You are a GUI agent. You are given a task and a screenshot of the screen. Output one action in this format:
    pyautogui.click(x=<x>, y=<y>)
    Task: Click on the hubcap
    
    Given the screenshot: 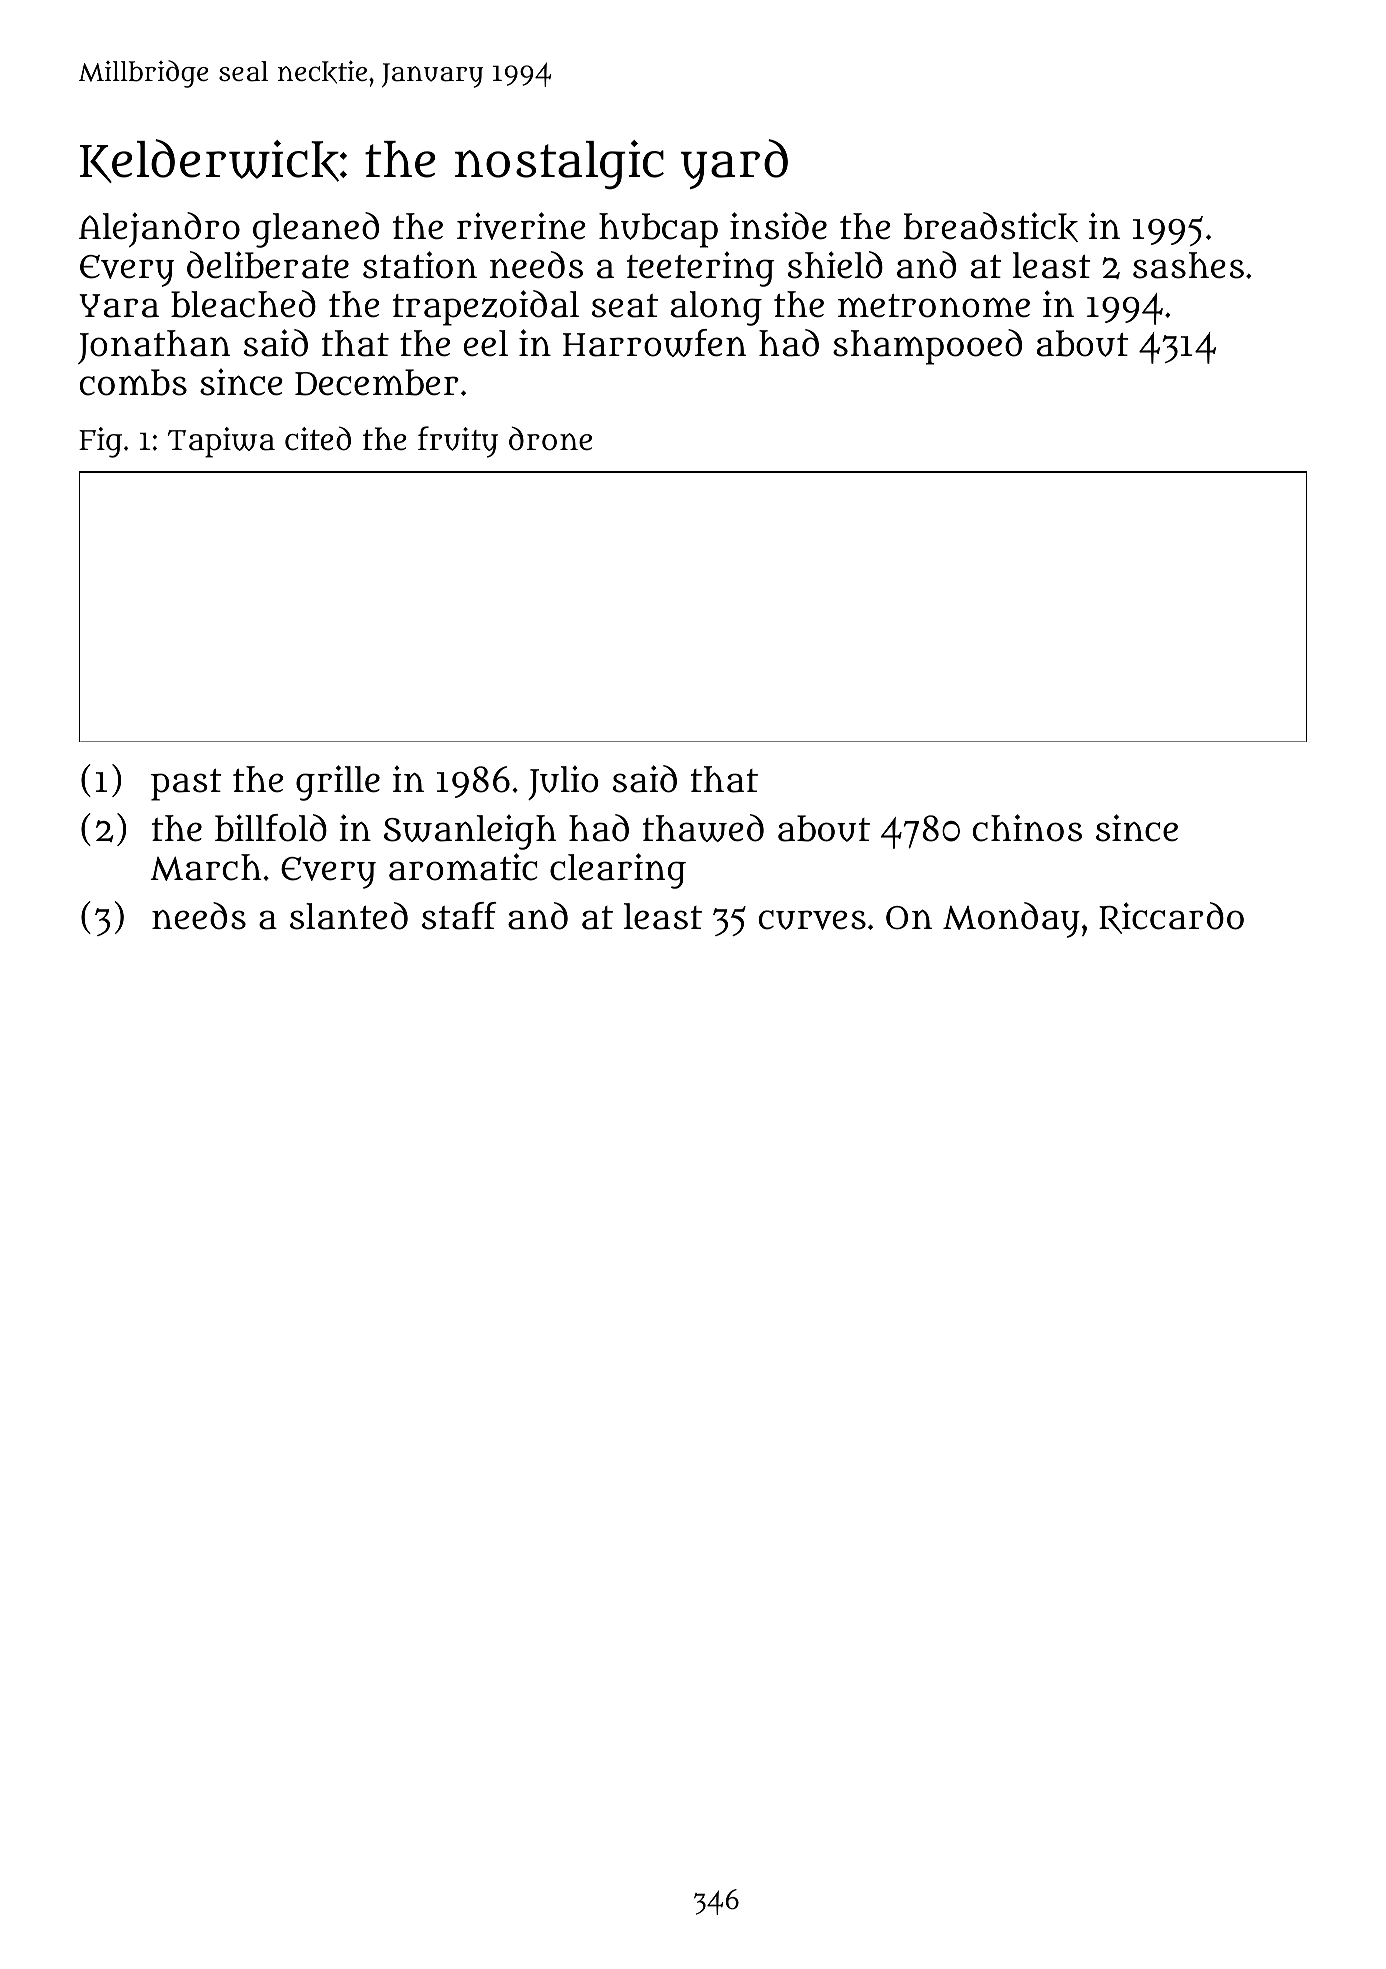 What is the action you would take?
    pyautogui.click(x=658, y=230)
